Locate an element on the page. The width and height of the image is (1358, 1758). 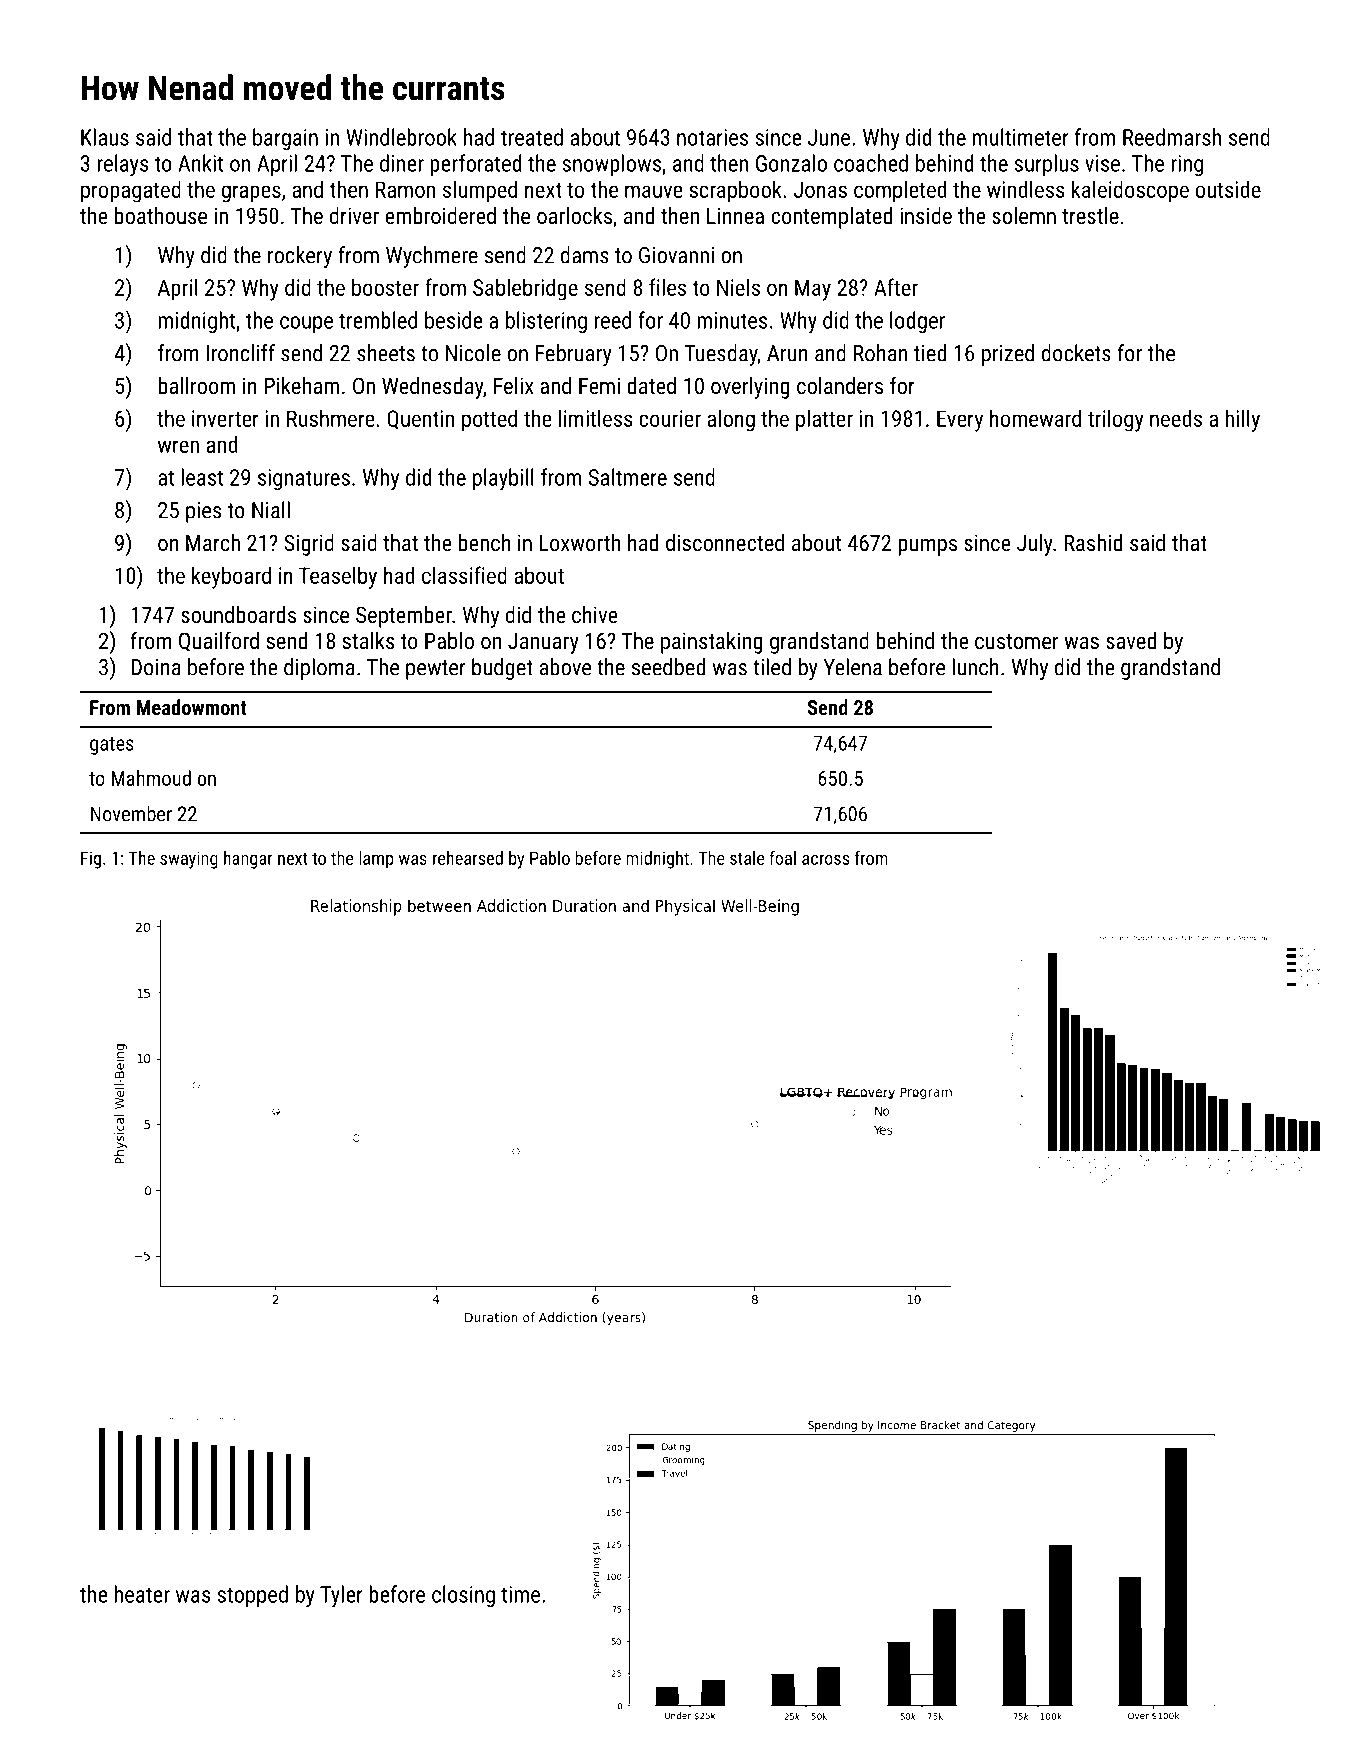
closing is located at coordinates (463, 1596).
